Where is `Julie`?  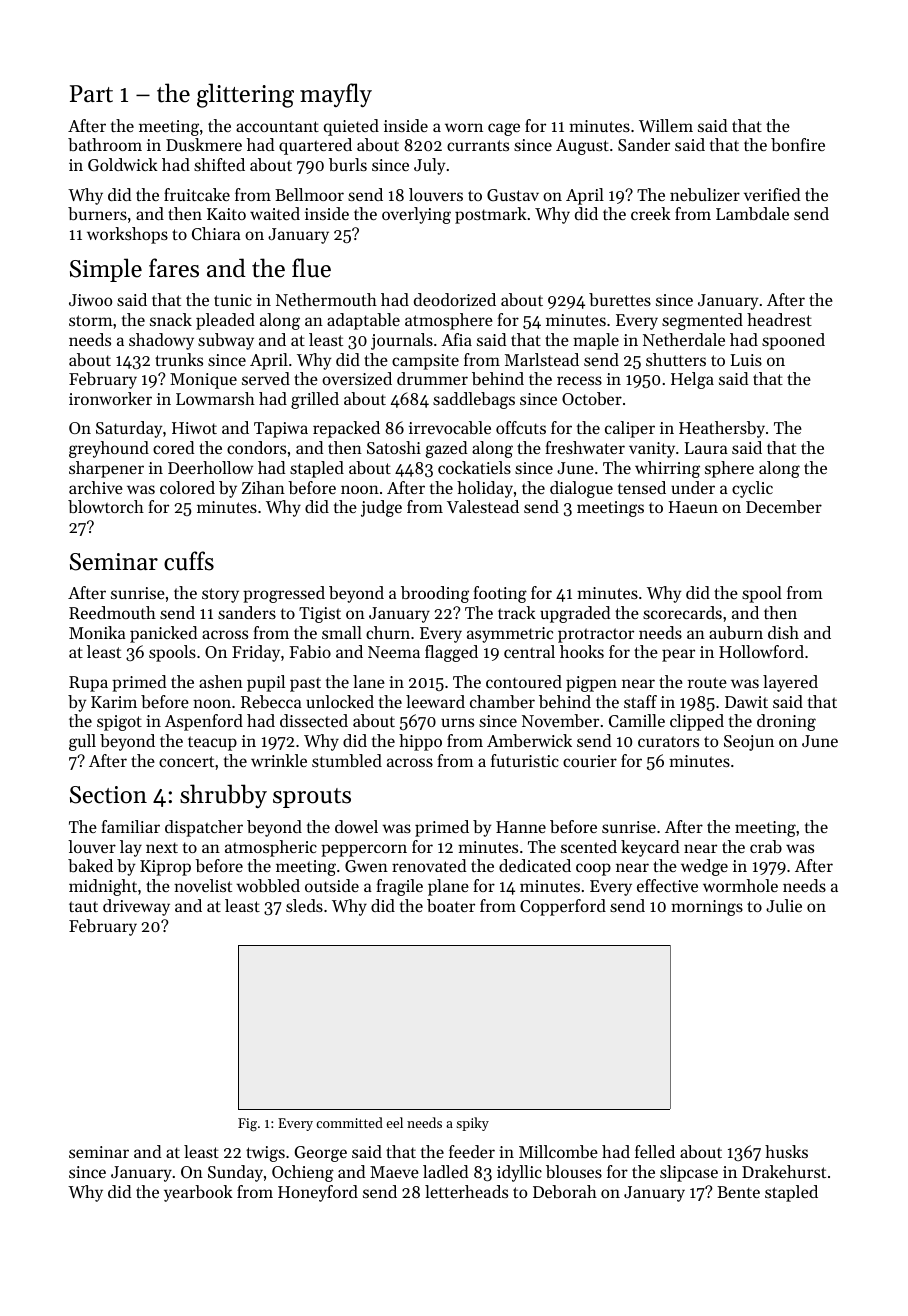
Julie is located at coordinates (784, 905).
